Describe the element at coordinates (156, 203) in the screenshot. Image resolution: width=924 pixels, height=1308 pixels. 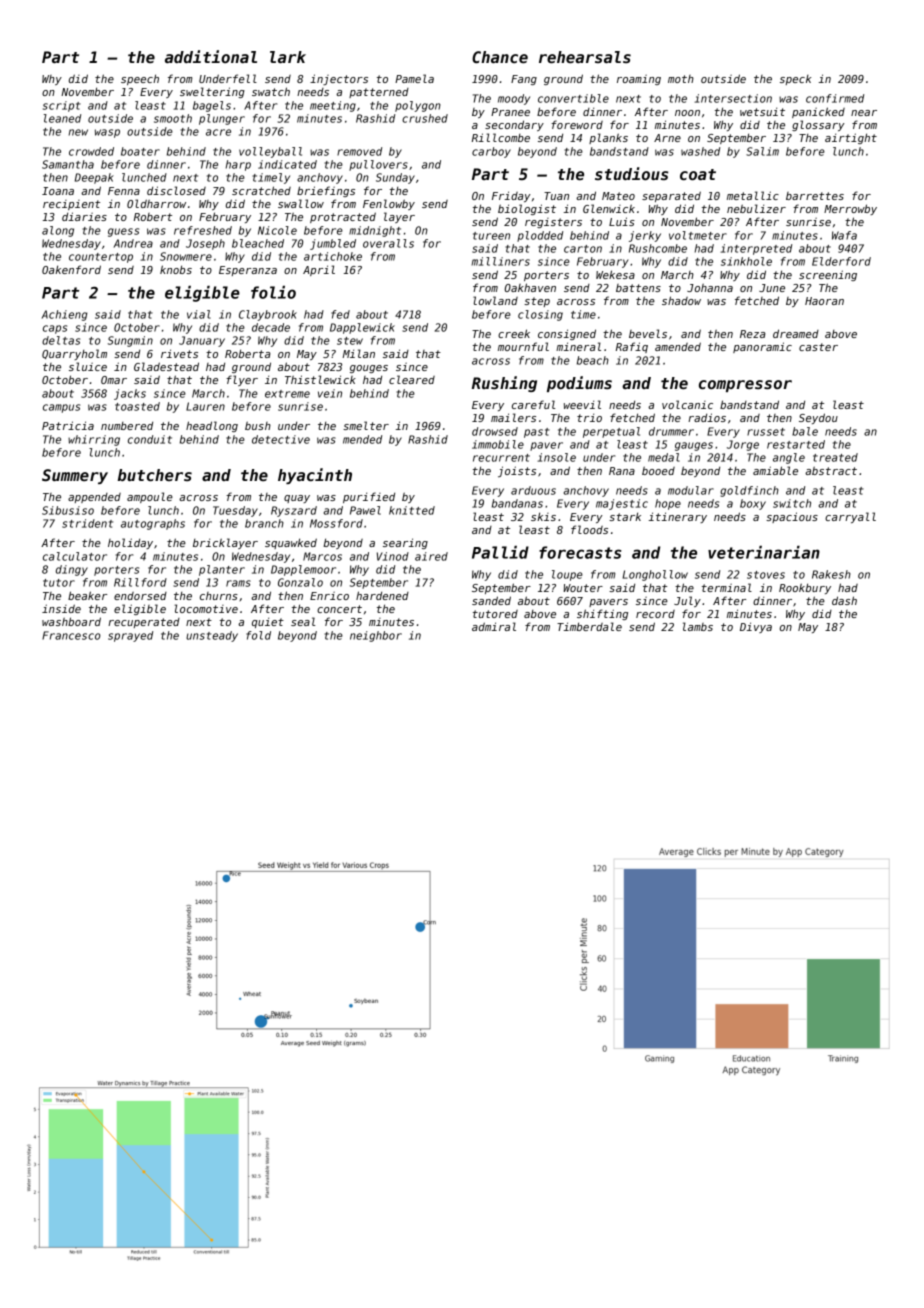
I see `Oldharrow` at that location.
